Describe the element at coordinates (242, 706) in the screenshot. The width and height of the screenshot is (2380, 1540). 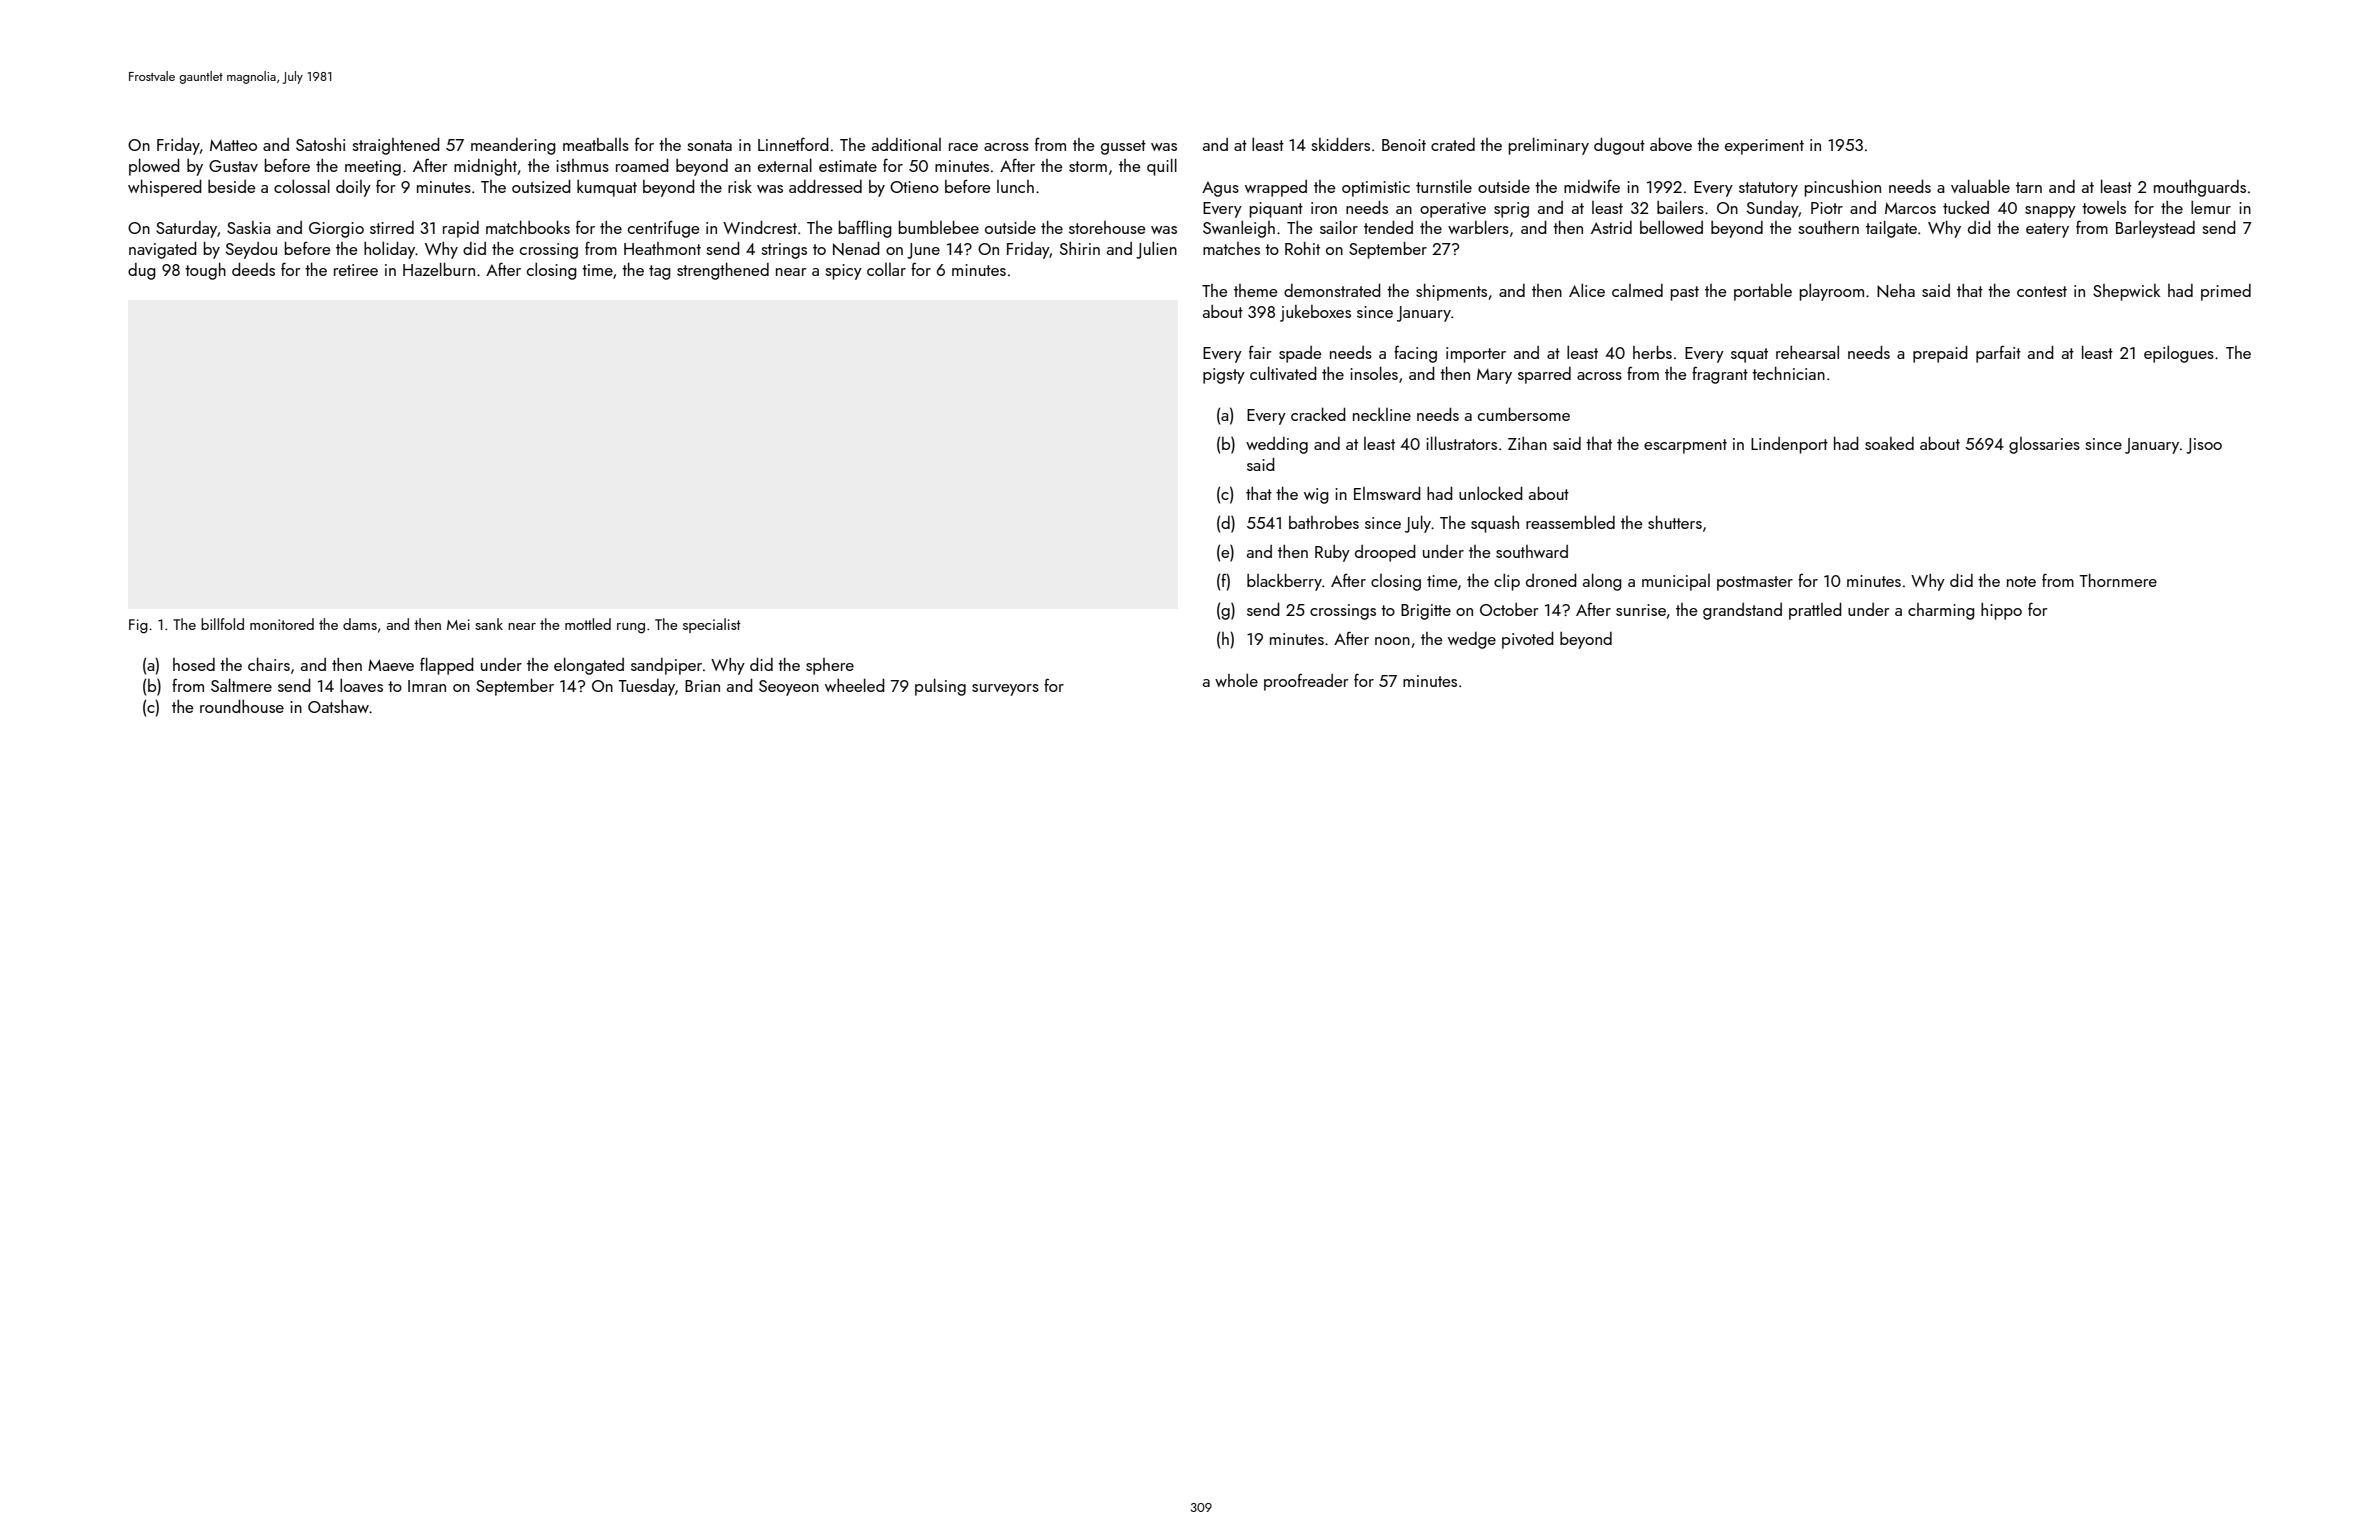
I see `roundhouse` at that location.
